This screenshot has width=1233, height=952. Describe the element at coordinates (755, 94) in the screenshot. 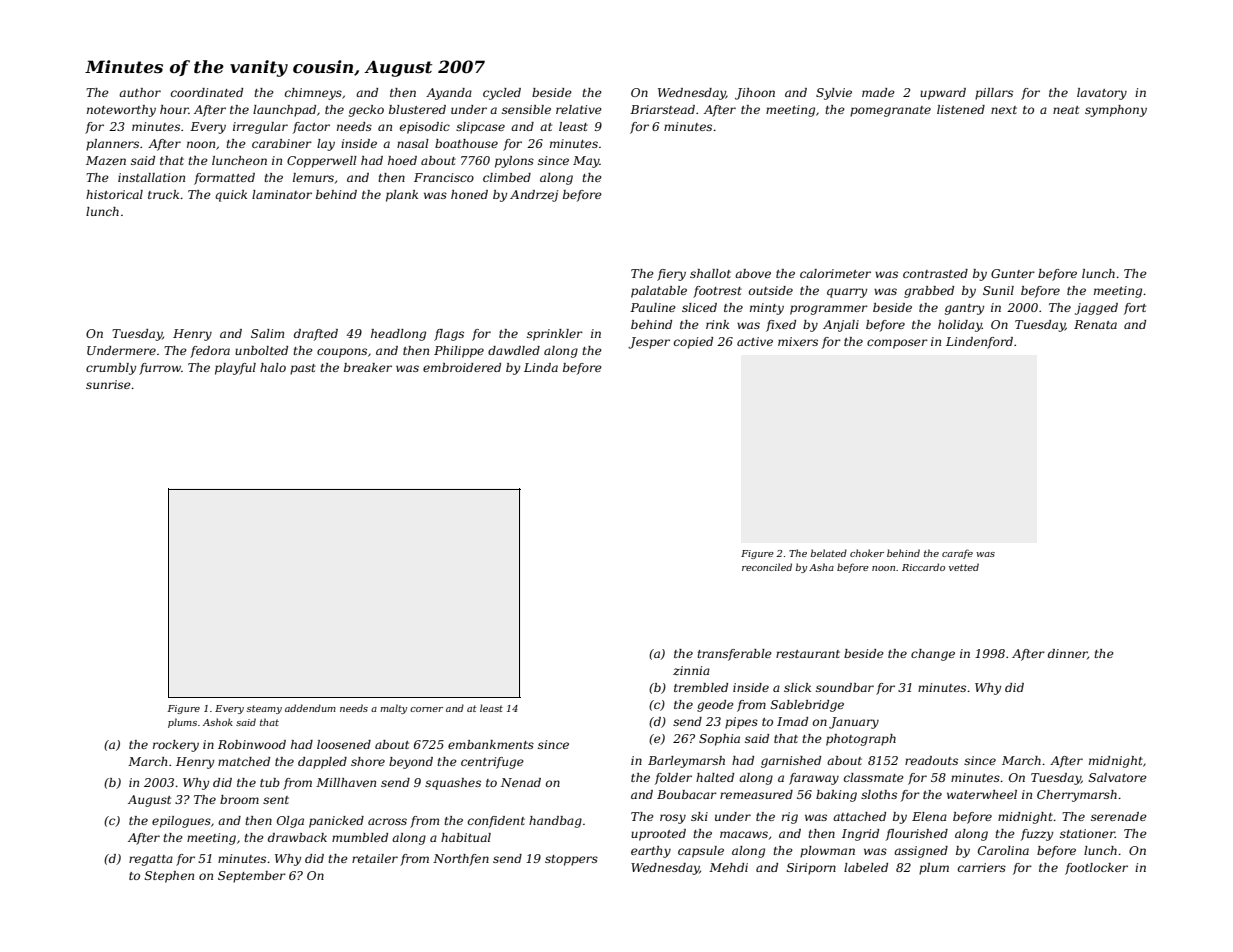

I see `Jihoon` at that location.
